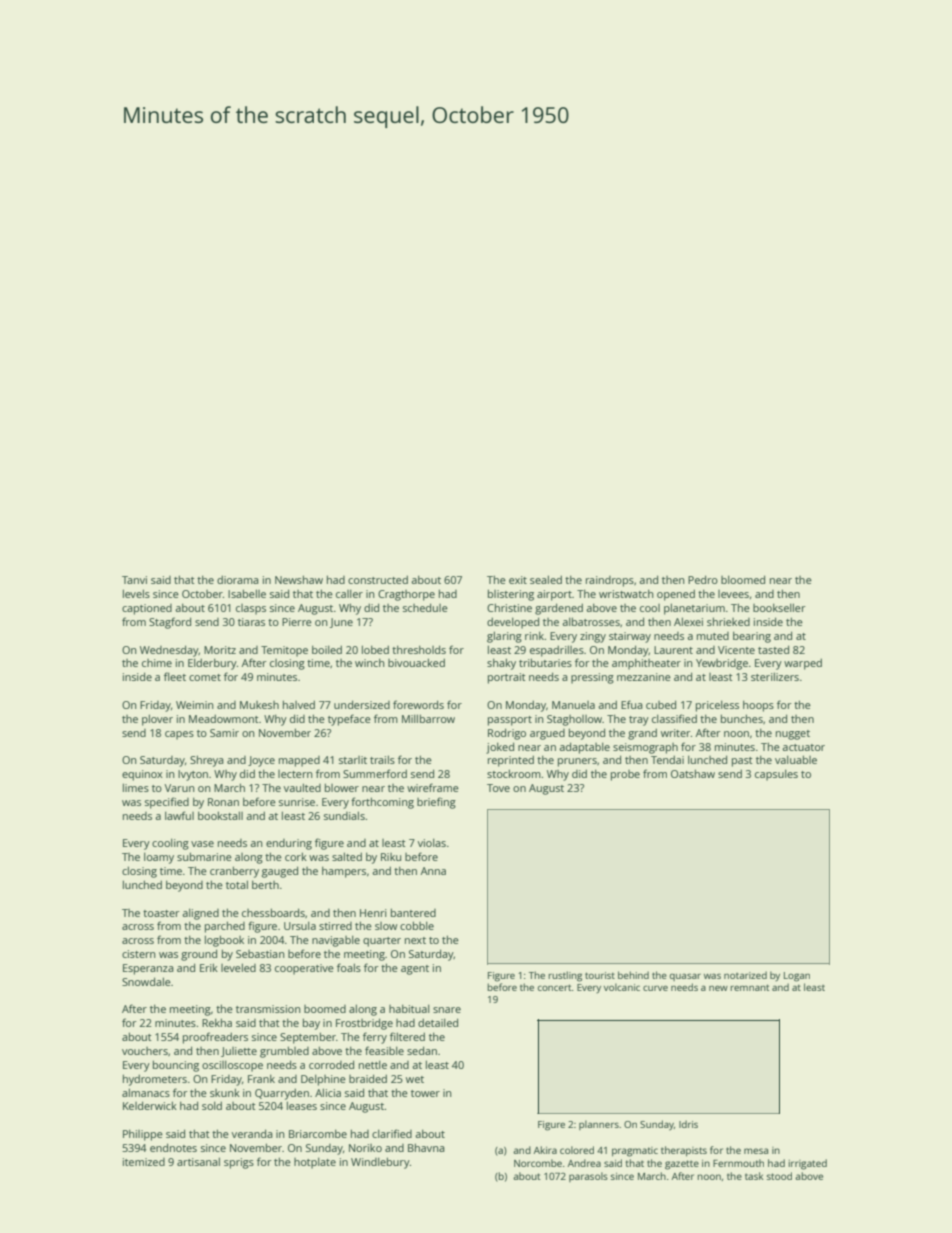 This screenshot has height=1233, width=952. I want to click on constructed, so click(378, 580).
